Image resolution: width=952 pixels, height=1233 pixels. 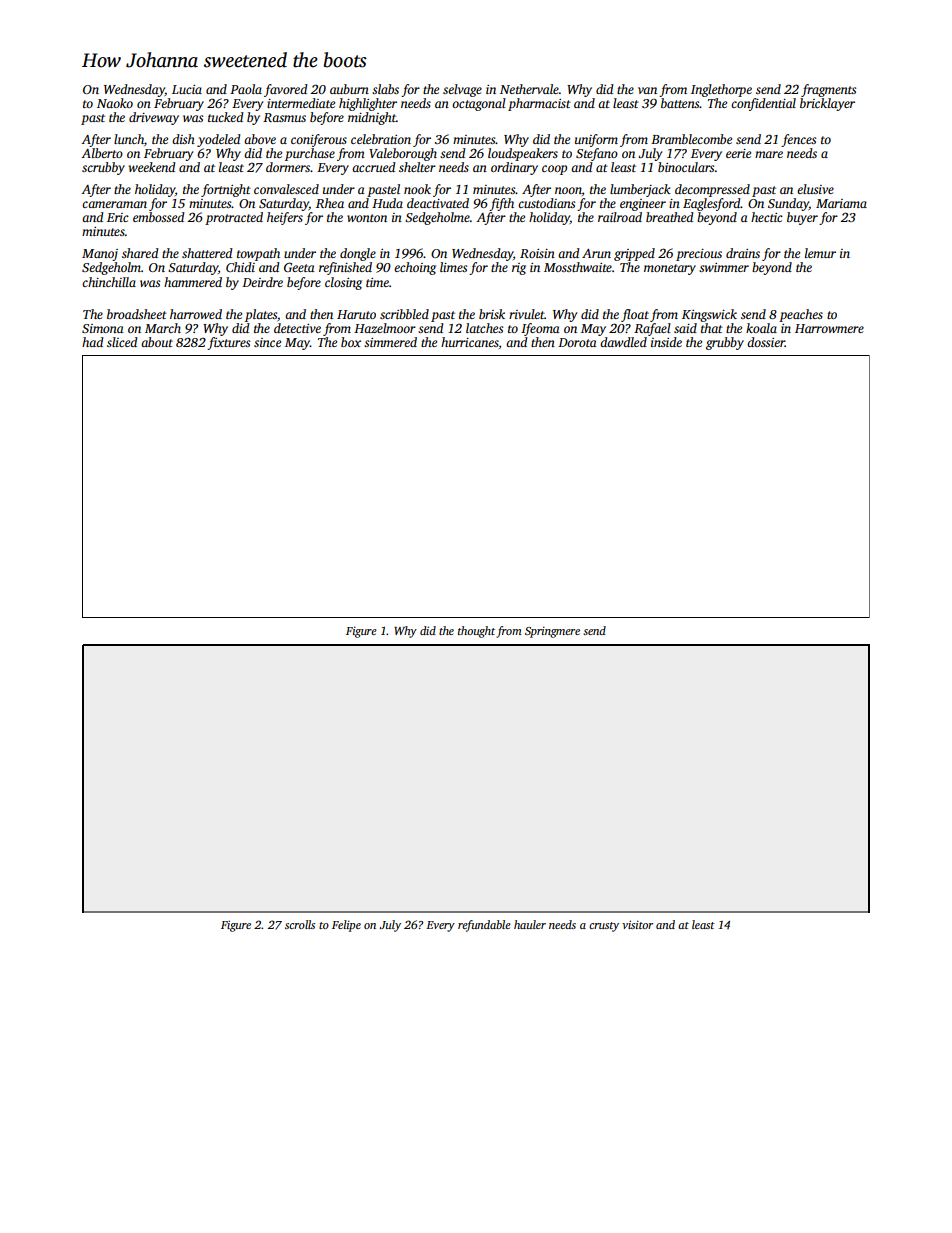 I want to click on hurricanes, so click(x=470, y=342).
